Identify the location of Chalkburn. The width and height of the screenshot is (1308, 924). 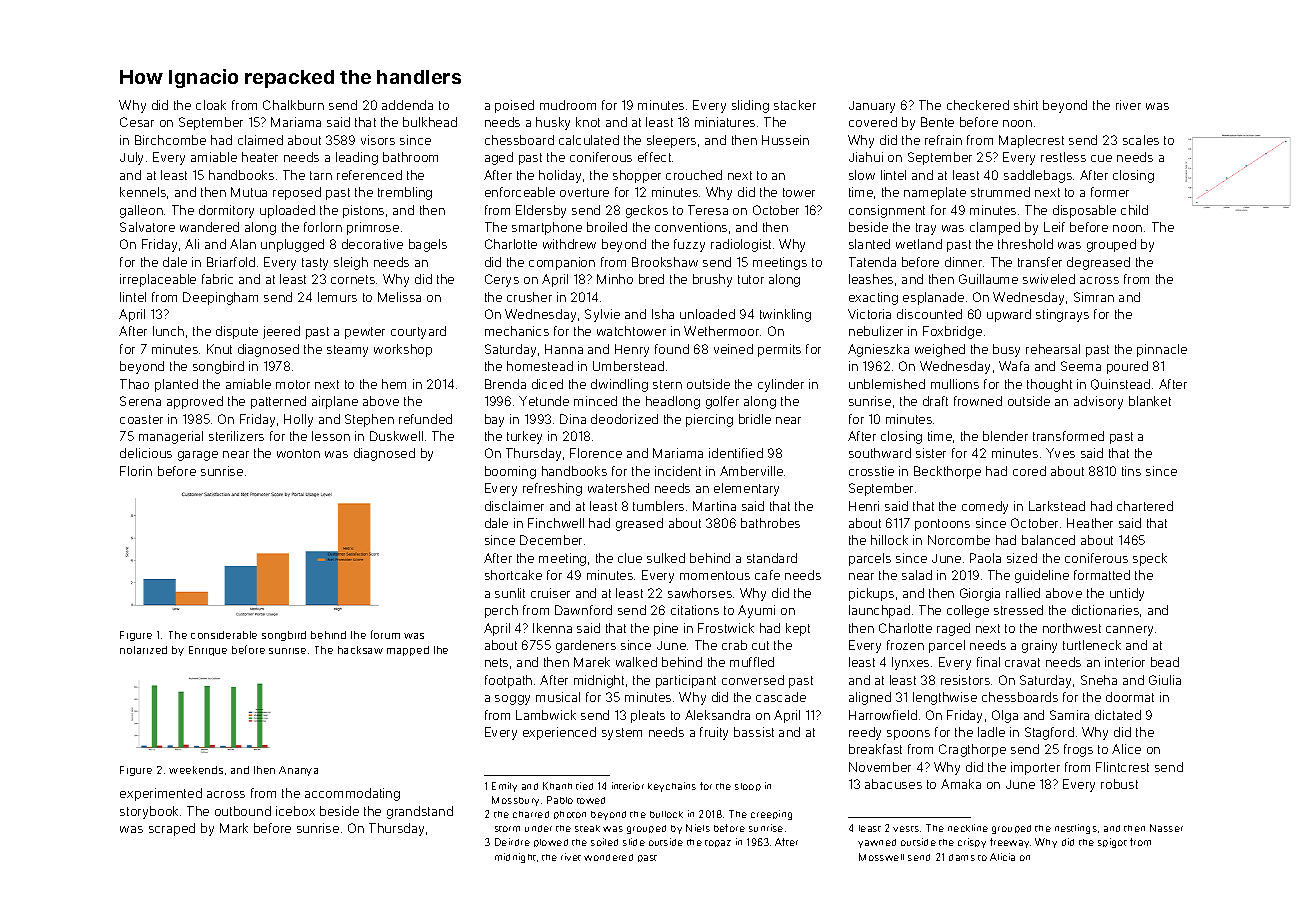
(293, 105).
